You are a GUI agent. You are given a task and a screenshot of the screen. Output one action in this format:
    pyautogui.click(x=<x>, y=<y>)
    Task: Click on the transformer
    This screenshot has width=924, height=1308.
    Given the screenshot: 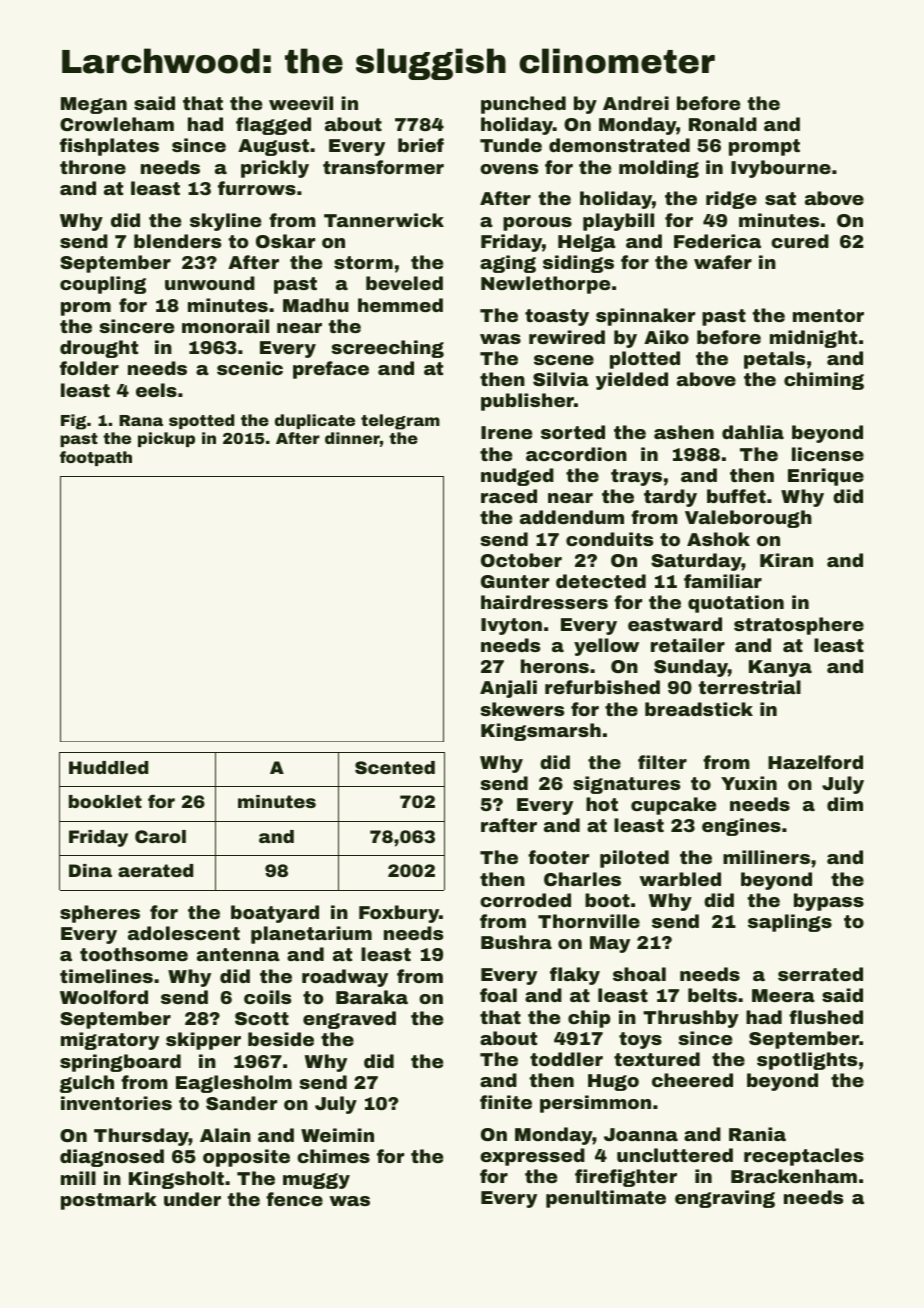 What is the action you would take?
    pyautogui.click(x=383, y=167)
